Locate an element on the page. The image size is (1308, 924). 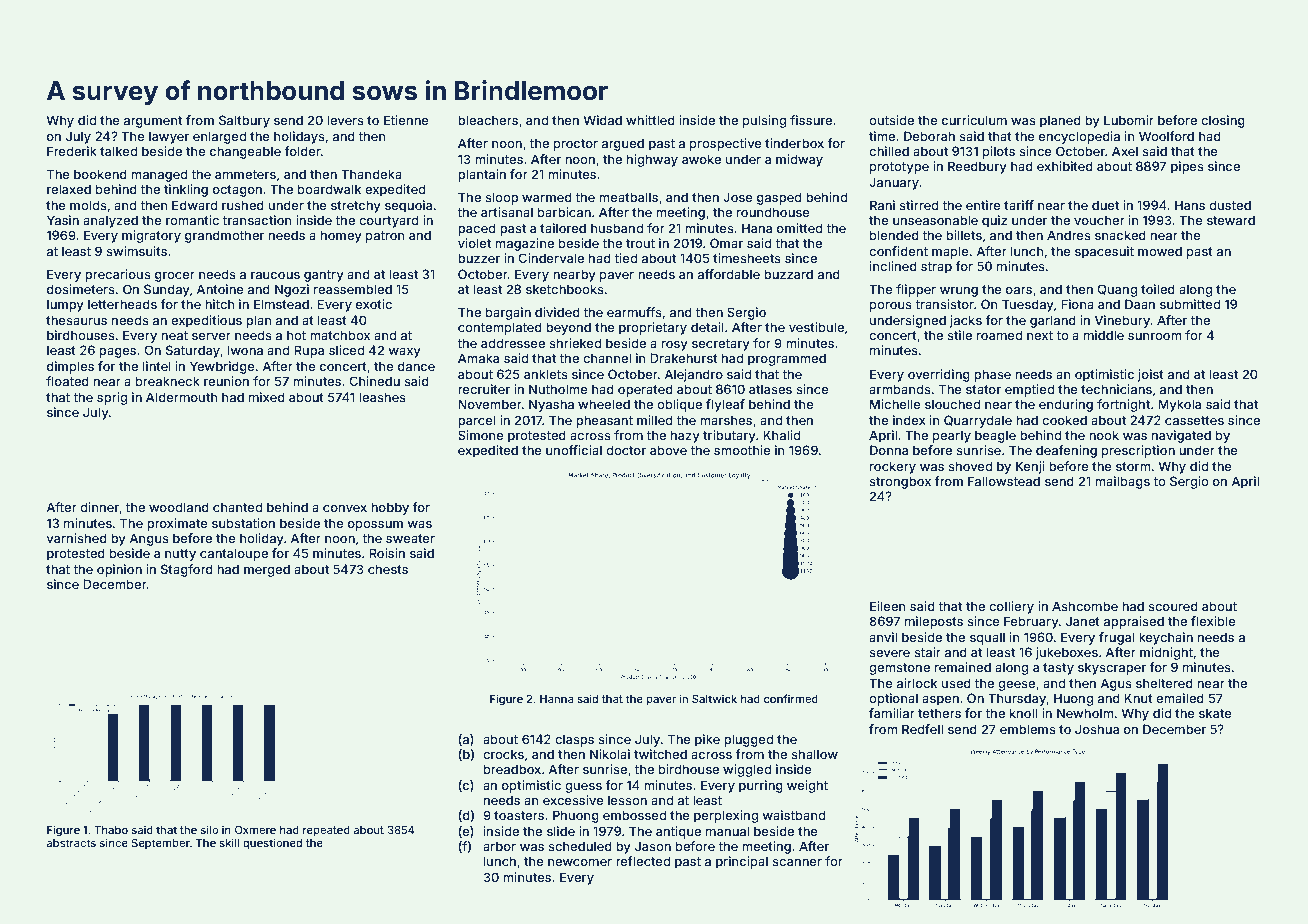
roamed is located at coordinates (999, 335).
